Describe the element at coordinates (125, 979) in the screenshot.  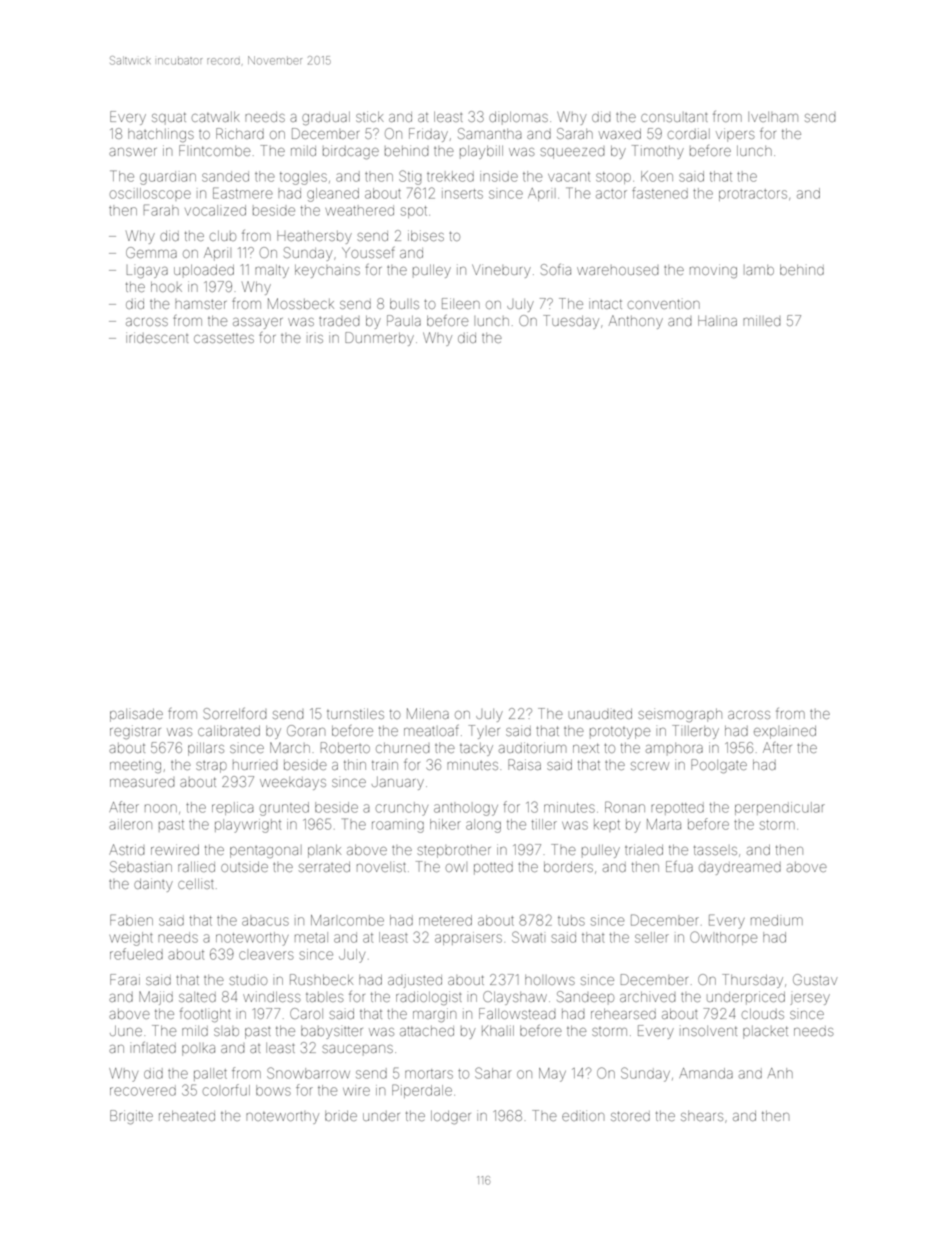
I see `Farai` at that location.
